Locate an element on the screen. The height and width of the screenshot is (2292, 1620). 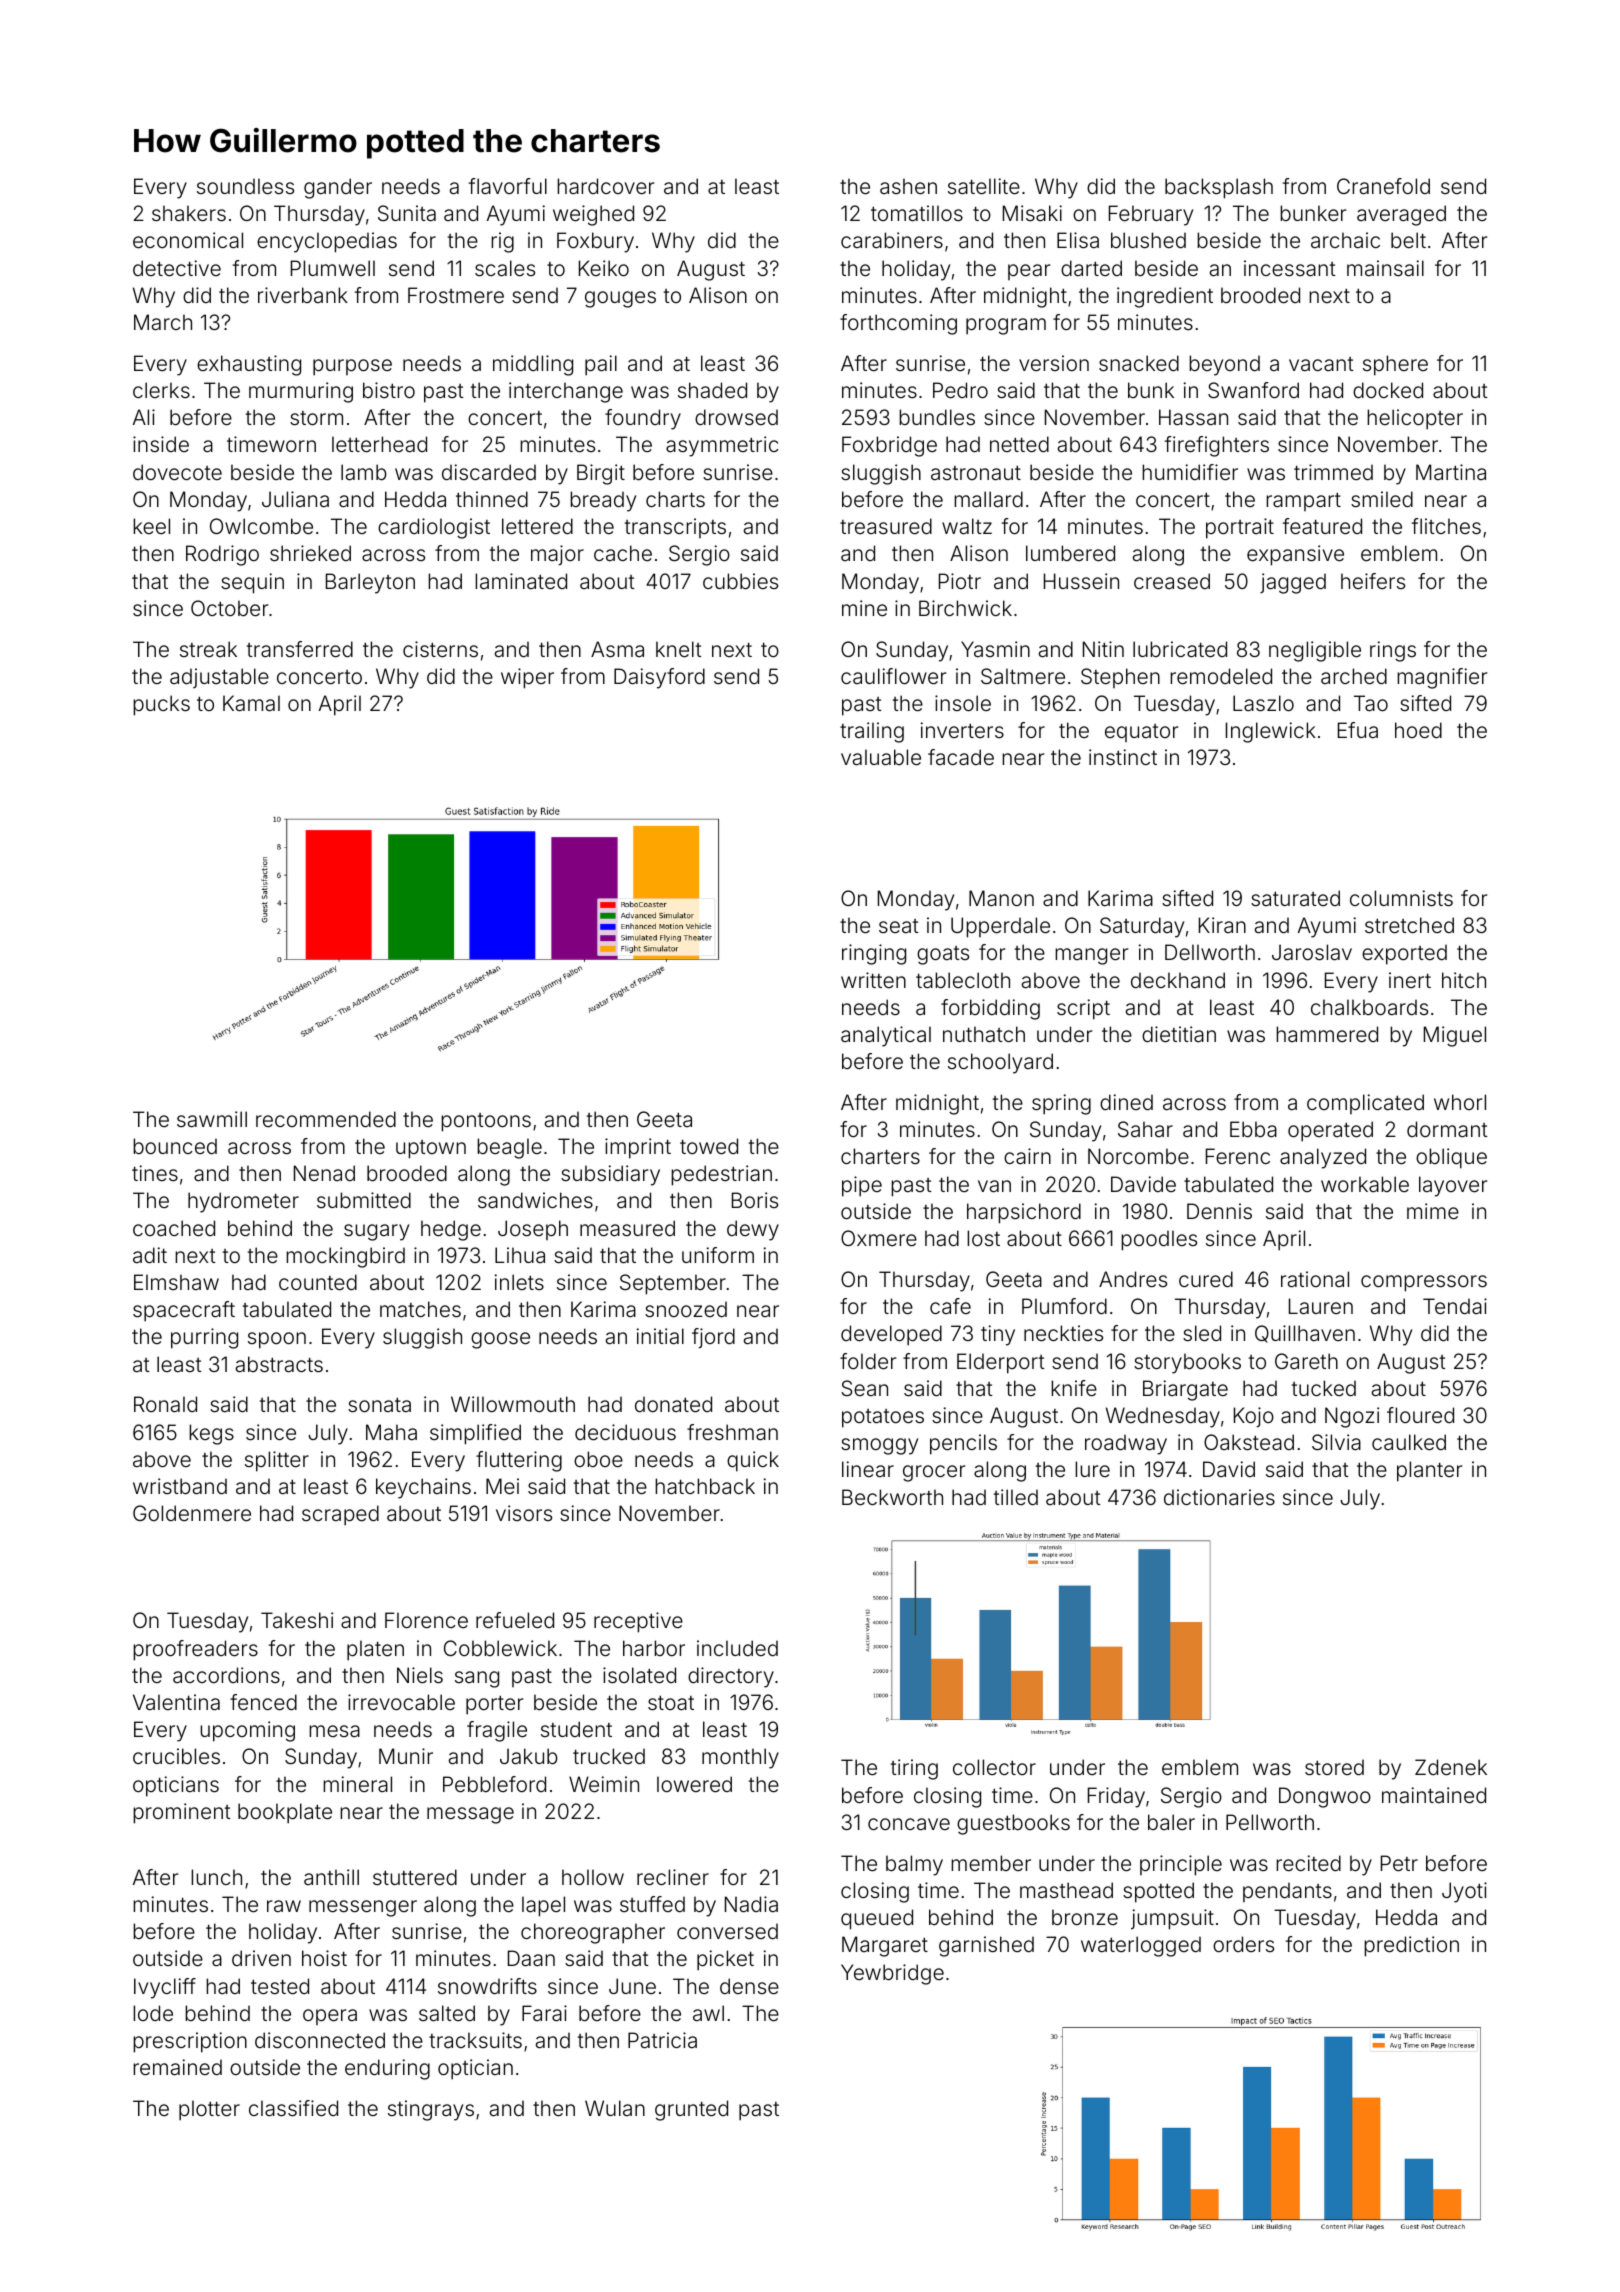
portrait is located at coordinates (1240, 528).
